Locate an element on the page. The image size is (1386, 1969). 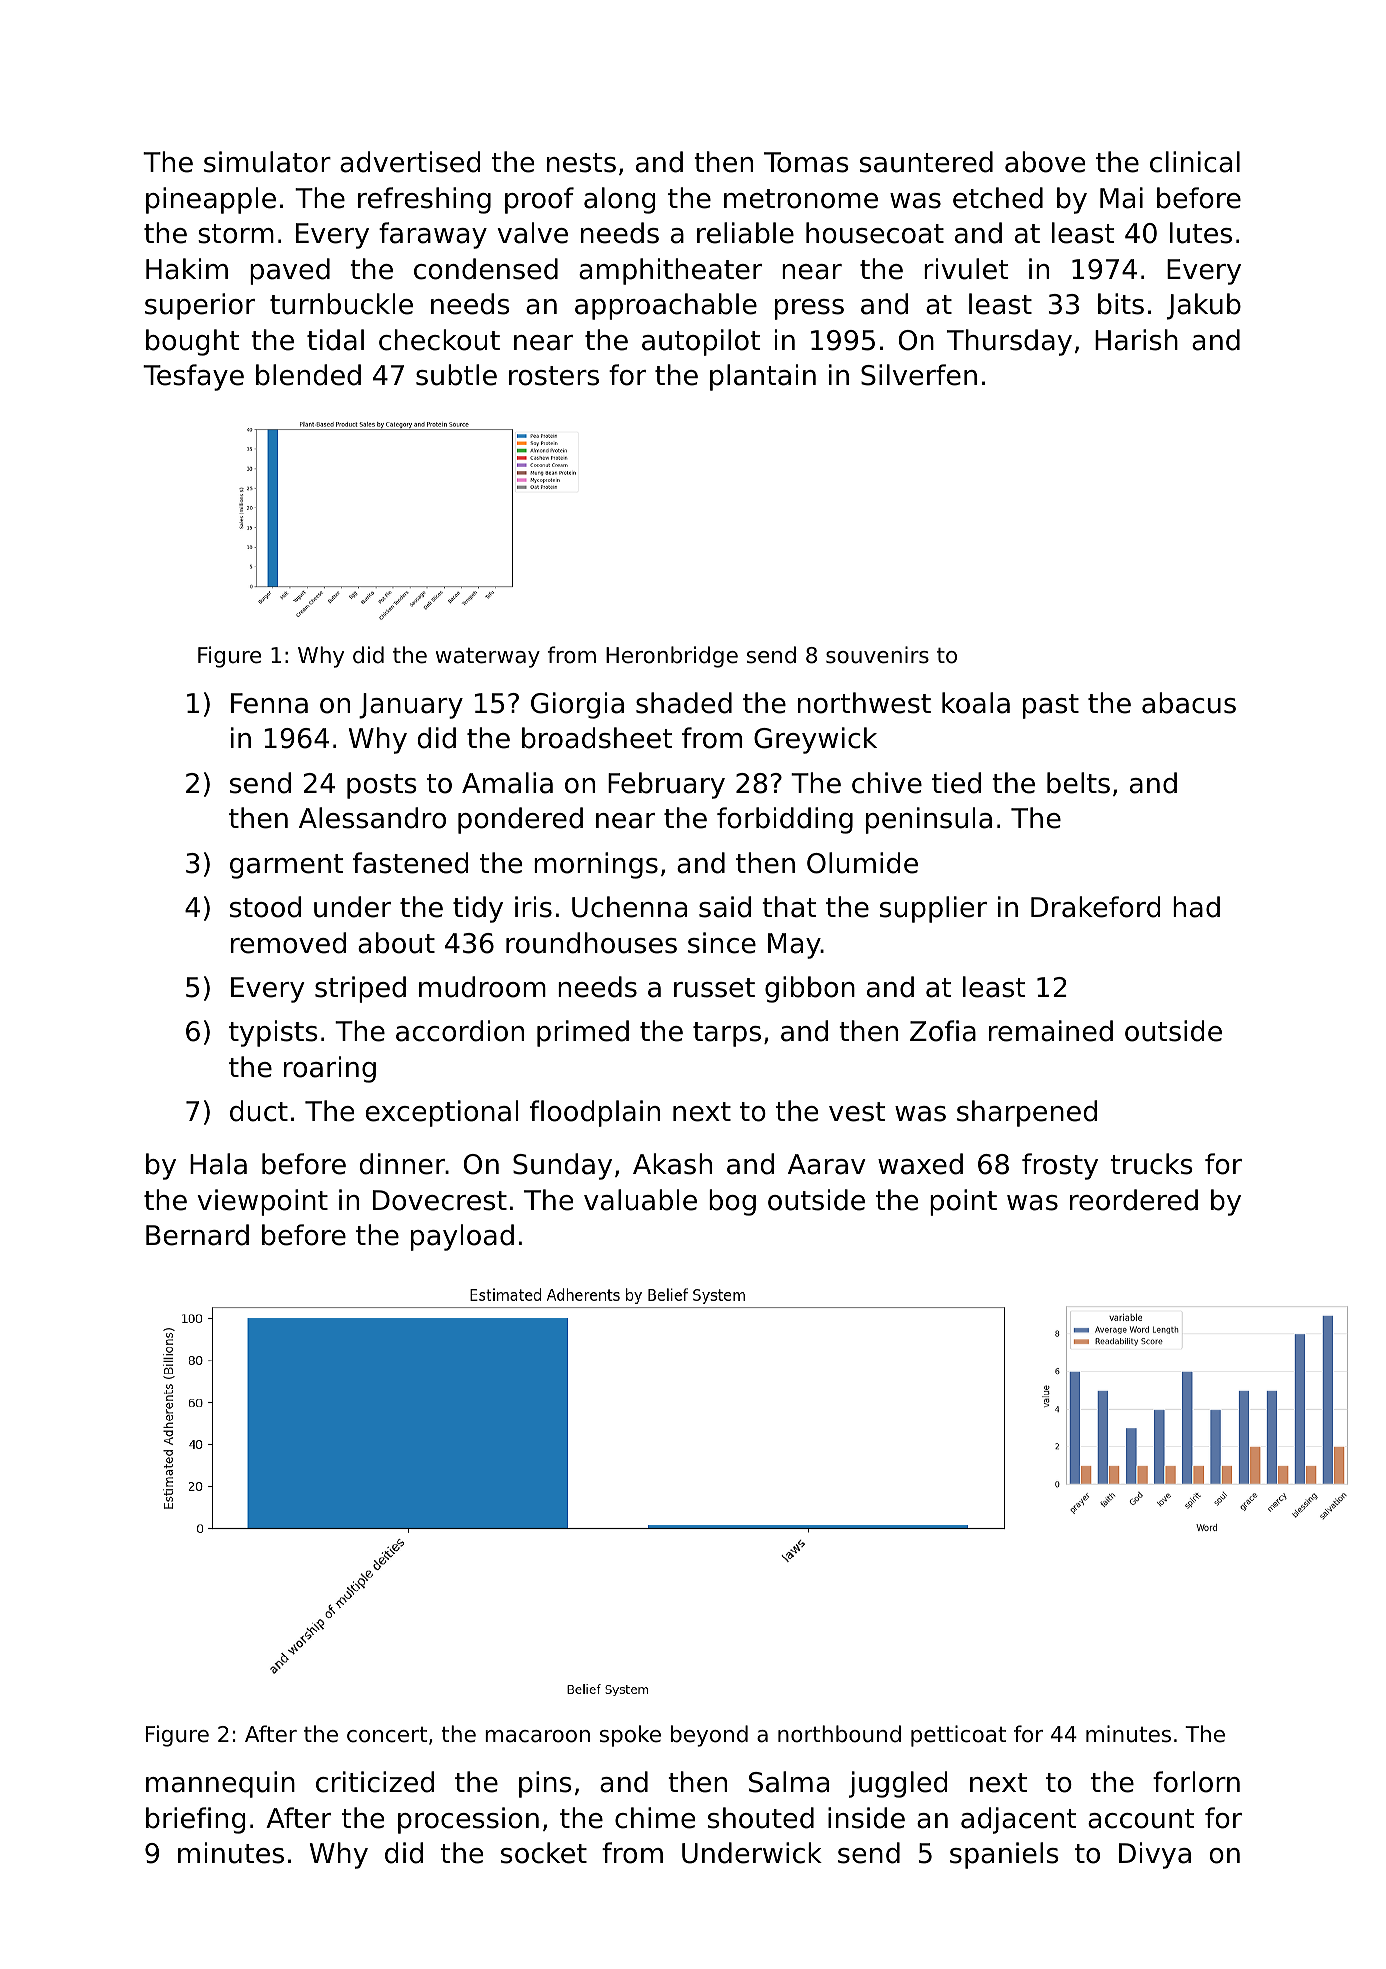
mannequin is located at coordinates (220, 1784).
